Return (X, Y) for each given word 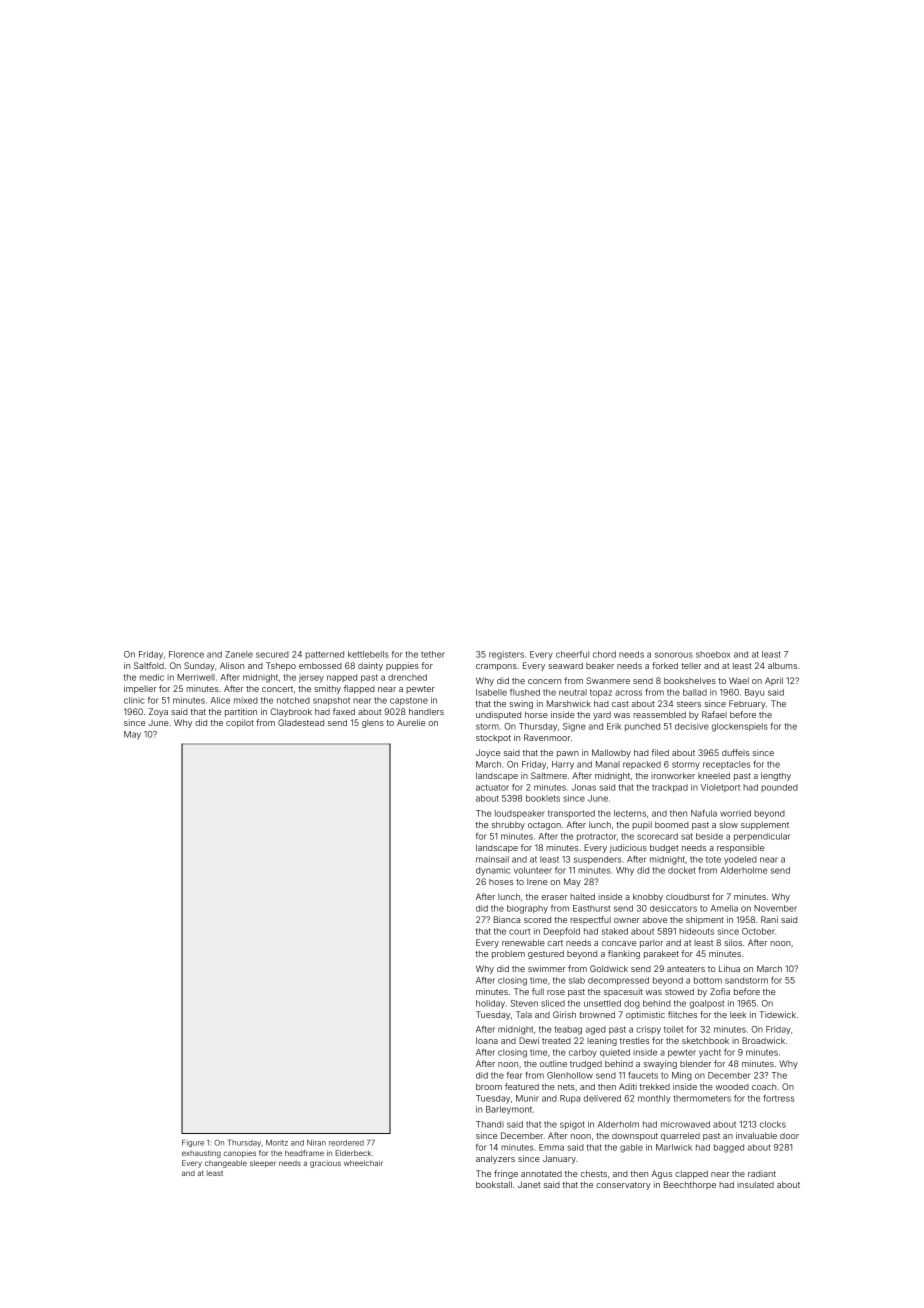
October (758, 931)
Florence (186, 654)
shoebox (713, 654)
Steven (524, 1003)
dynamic (493, 871)
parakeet (661, 954)
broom (489, 1086)
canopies (240, 1154)
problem (508, 955)
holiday (490, 1004)
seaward (565, 665)
